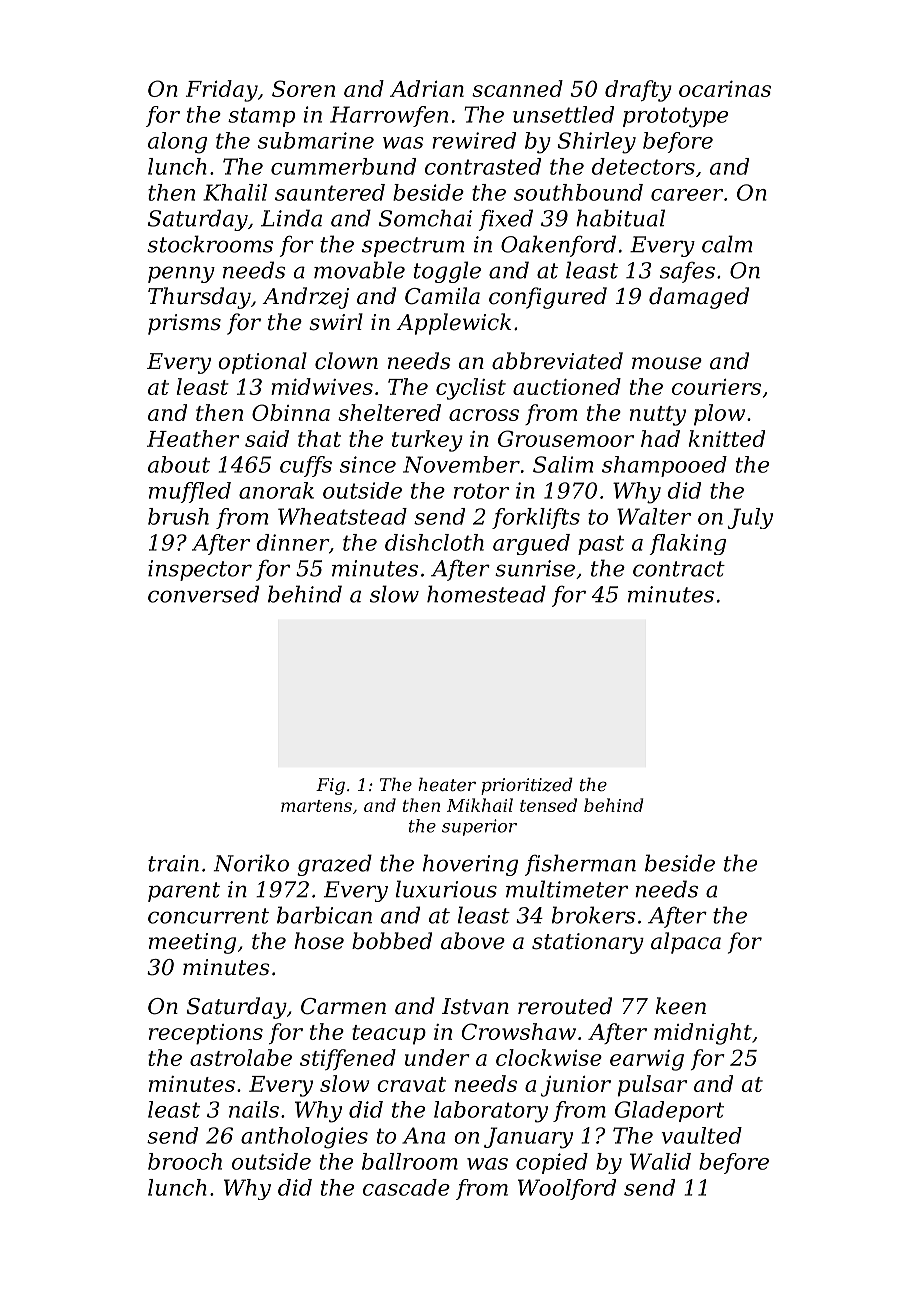  I want to click on alpaca, so click(686, 943).
